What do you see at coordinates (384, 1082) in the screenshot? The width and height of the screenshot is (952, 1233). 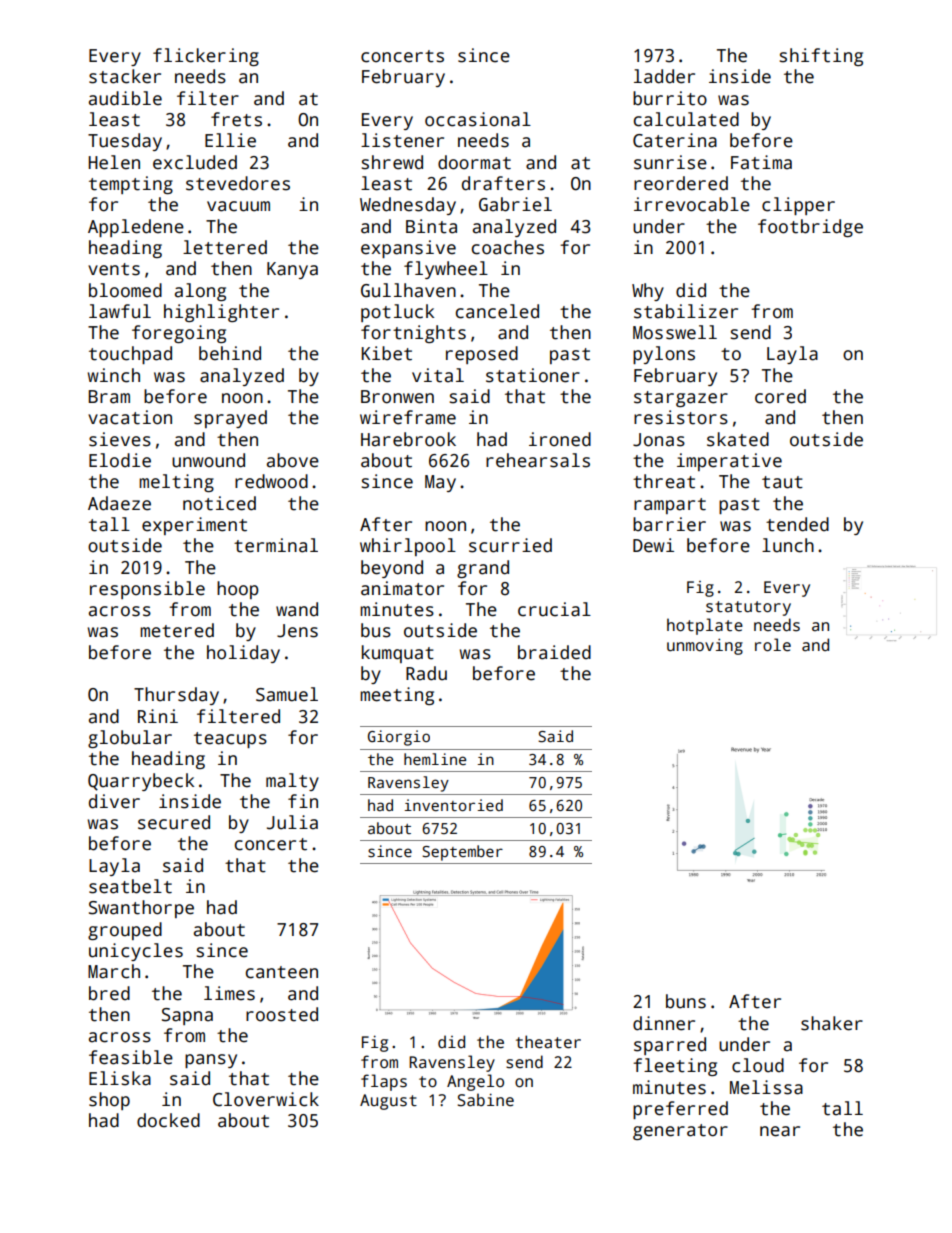 I see `flaps` at bounding box center [384, 1082].
